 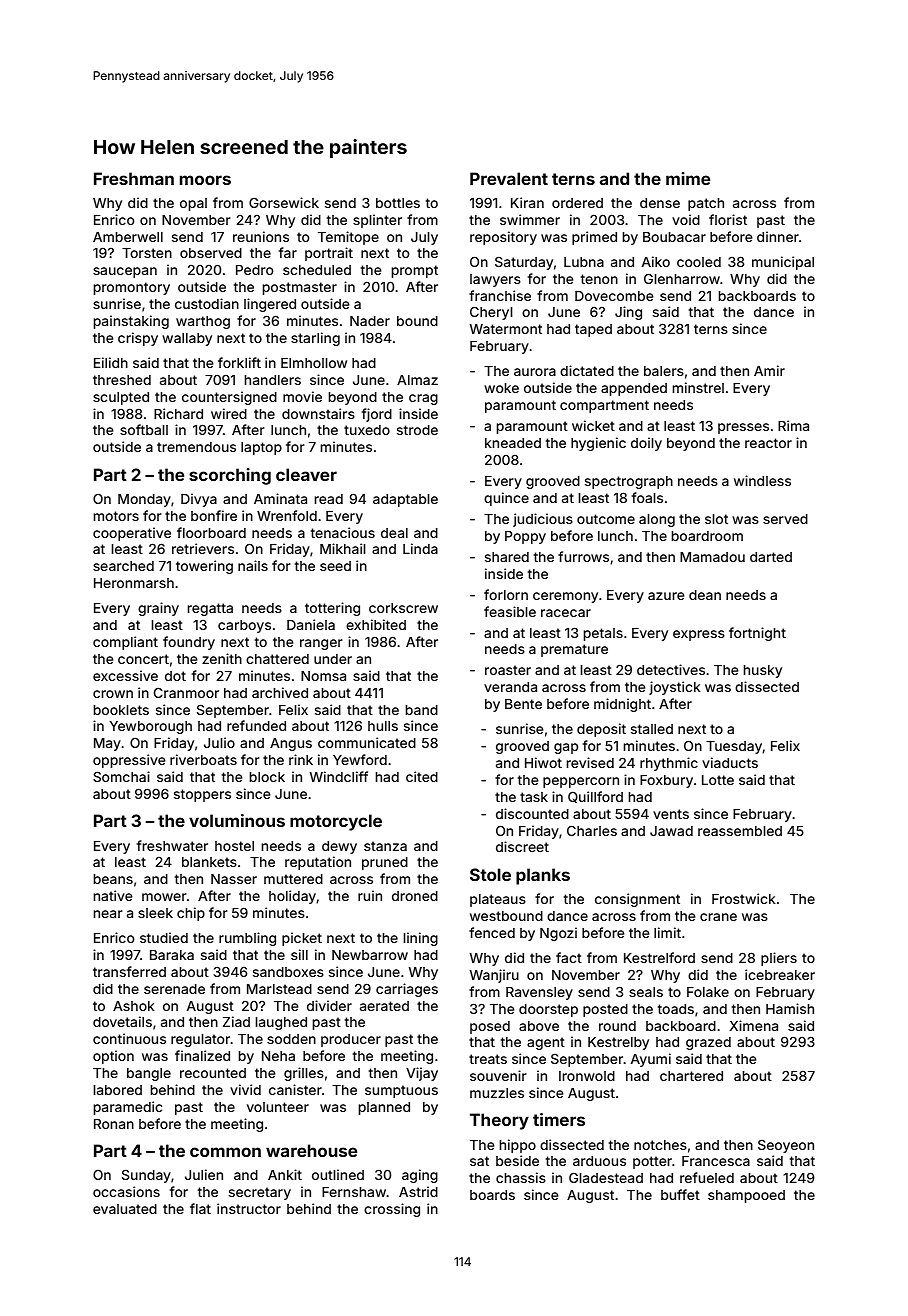 I want to click on Prevalent, so click(x=509, y=178).
